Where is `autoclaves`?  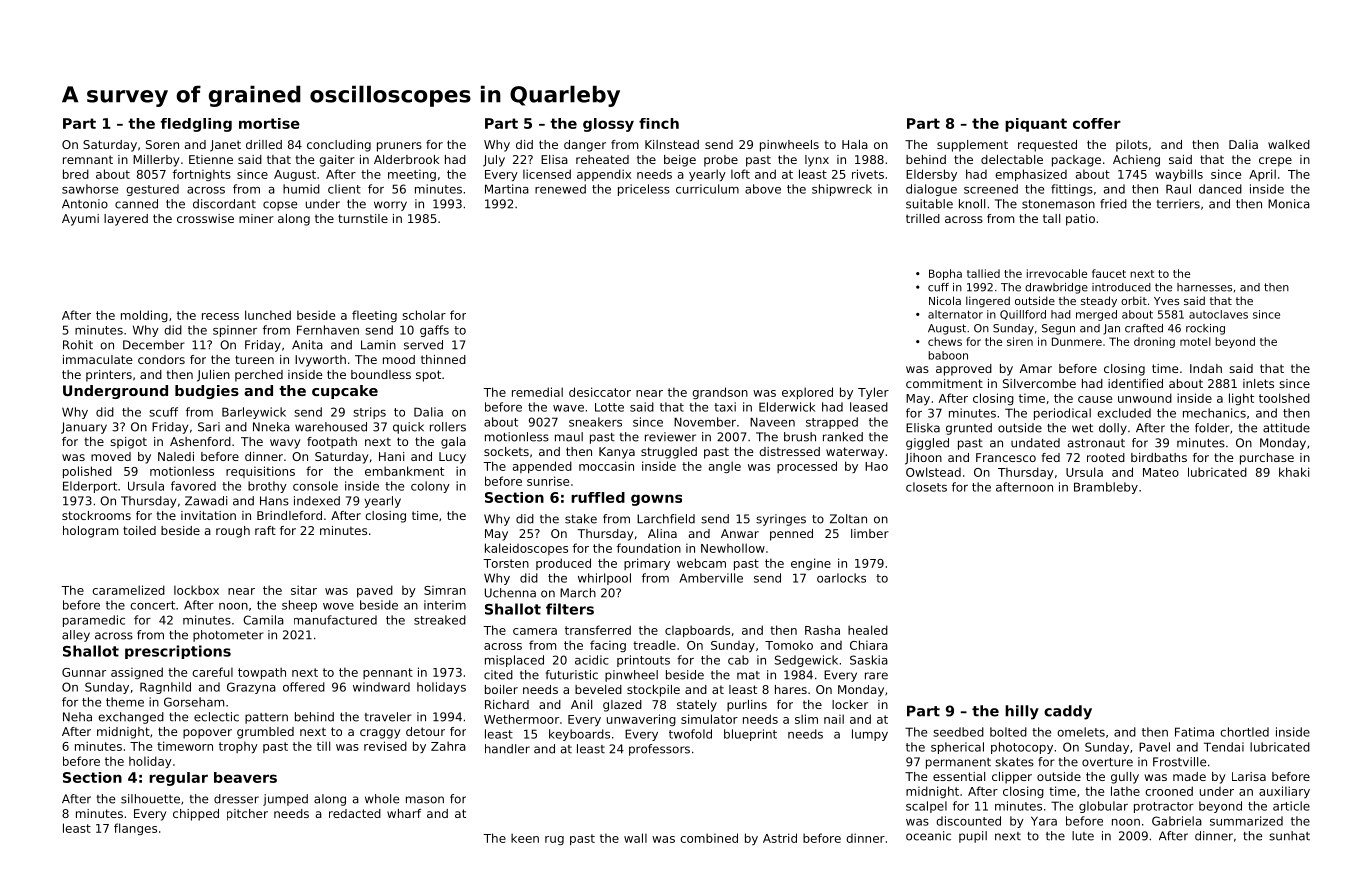
autoclaves is located at coordinates (1218, 314).
